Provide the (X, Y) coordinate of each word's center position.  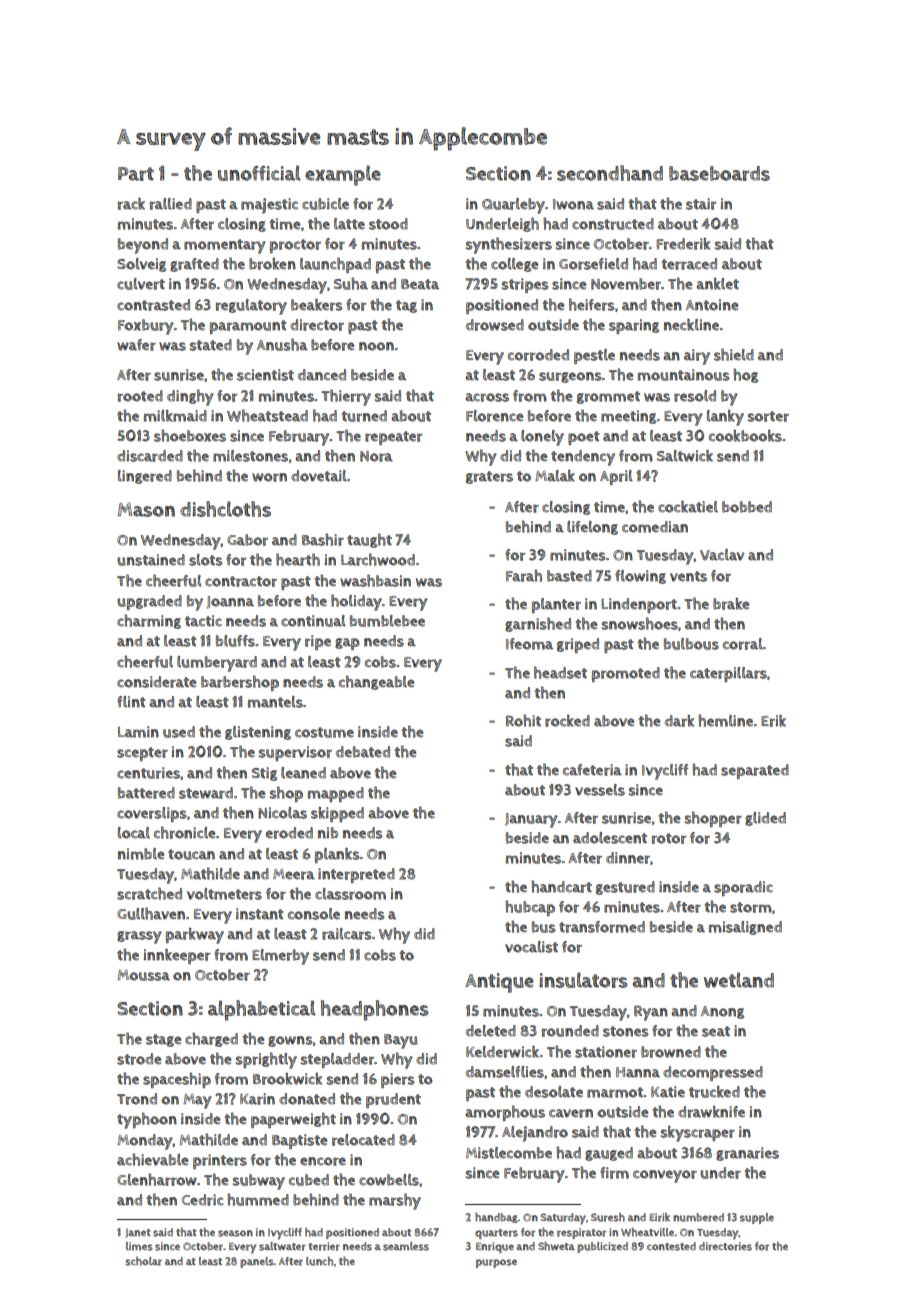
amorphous (505, 1113)
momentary (225, 246)
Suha (351, 283)
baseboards (719, 173)
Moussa (143, 975)
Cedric (202, 1200)
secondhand (610, 173)
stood (388, 224)
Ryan (651, 1013)
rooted (140, 396)
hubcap (530, 908)
